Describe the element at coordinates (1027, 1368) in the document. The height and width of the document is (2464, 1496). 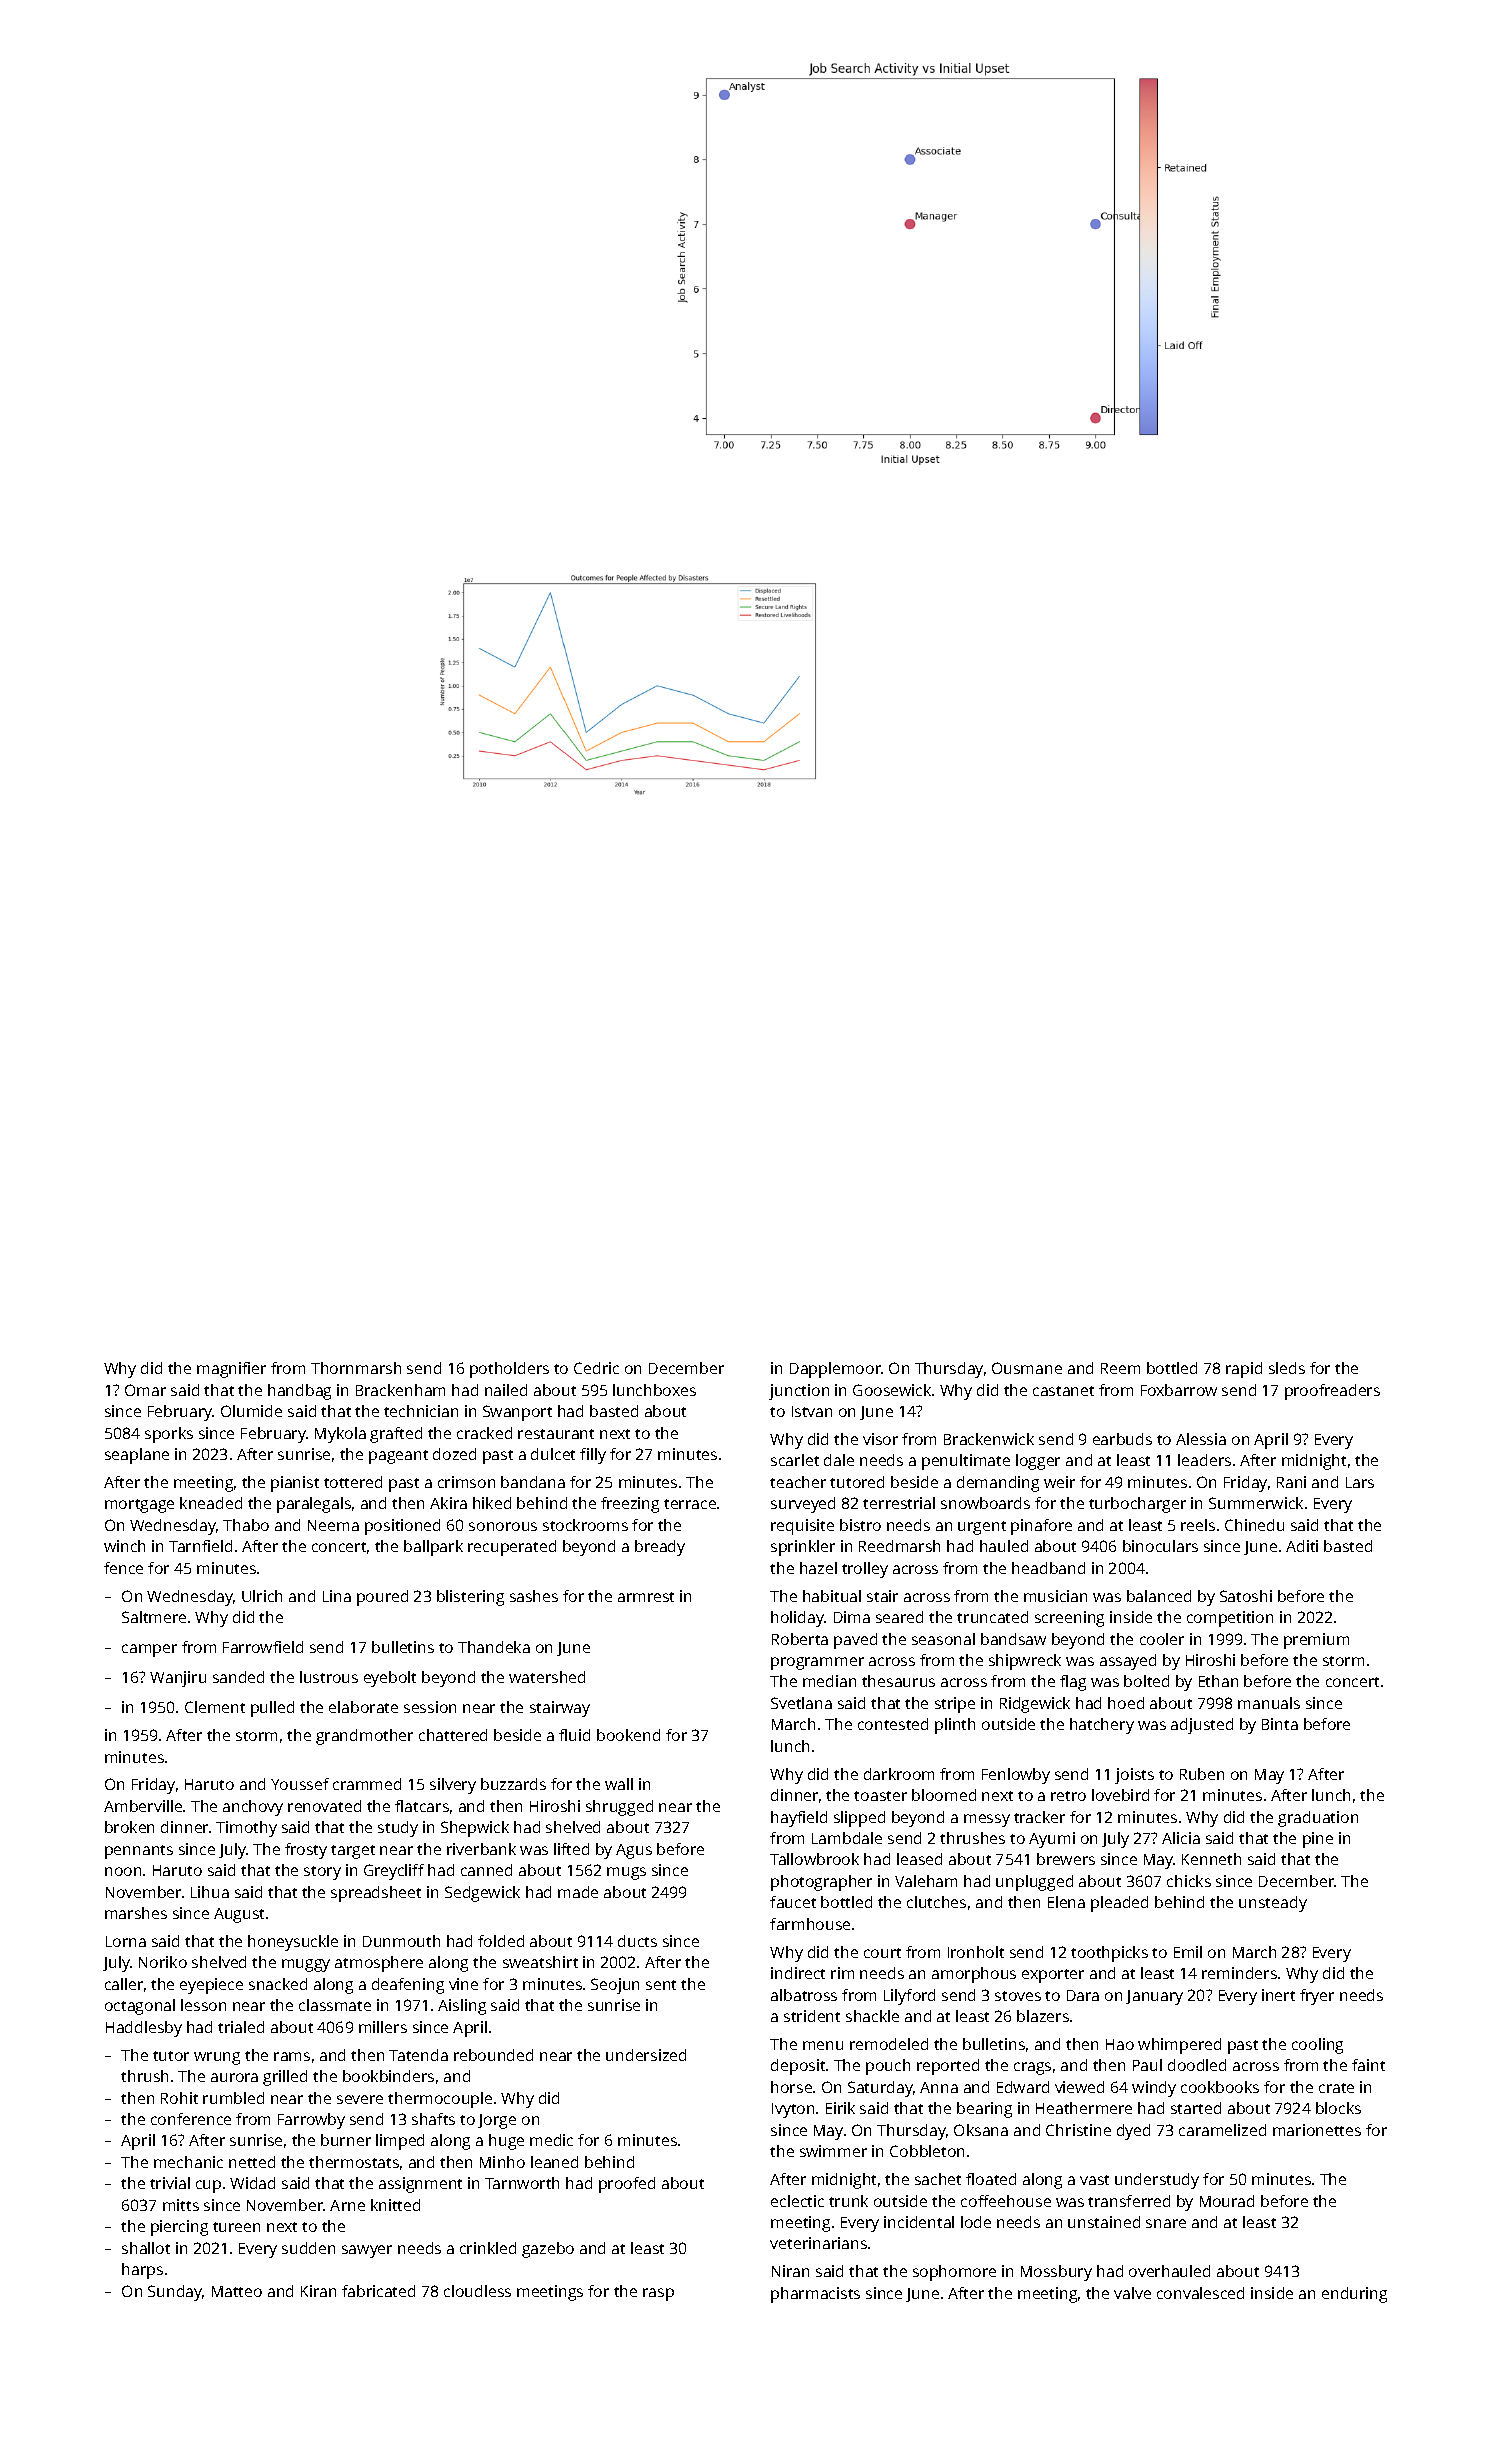
I see `Ousmane` at that location.
